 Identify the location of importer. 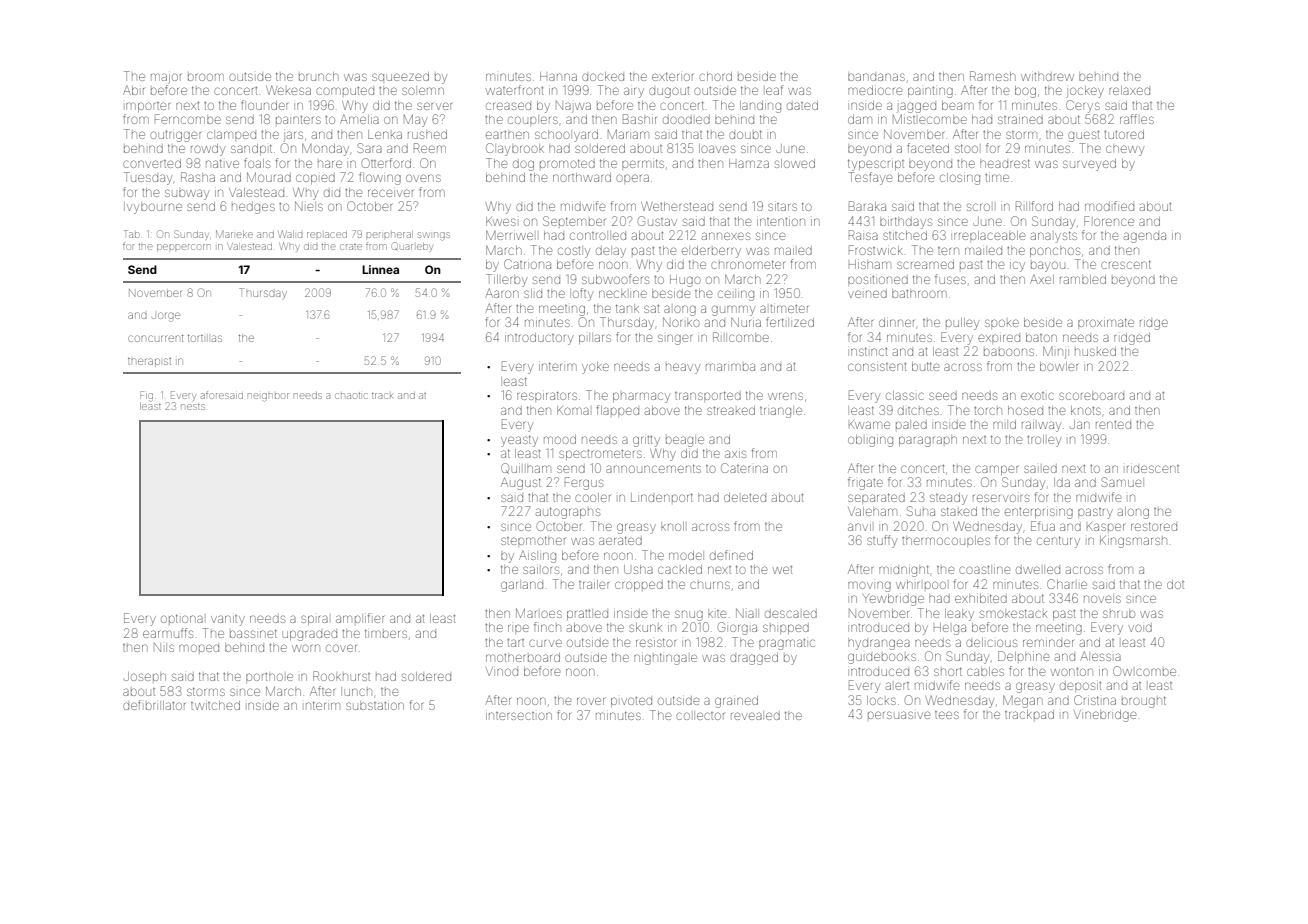
(148, 107).
